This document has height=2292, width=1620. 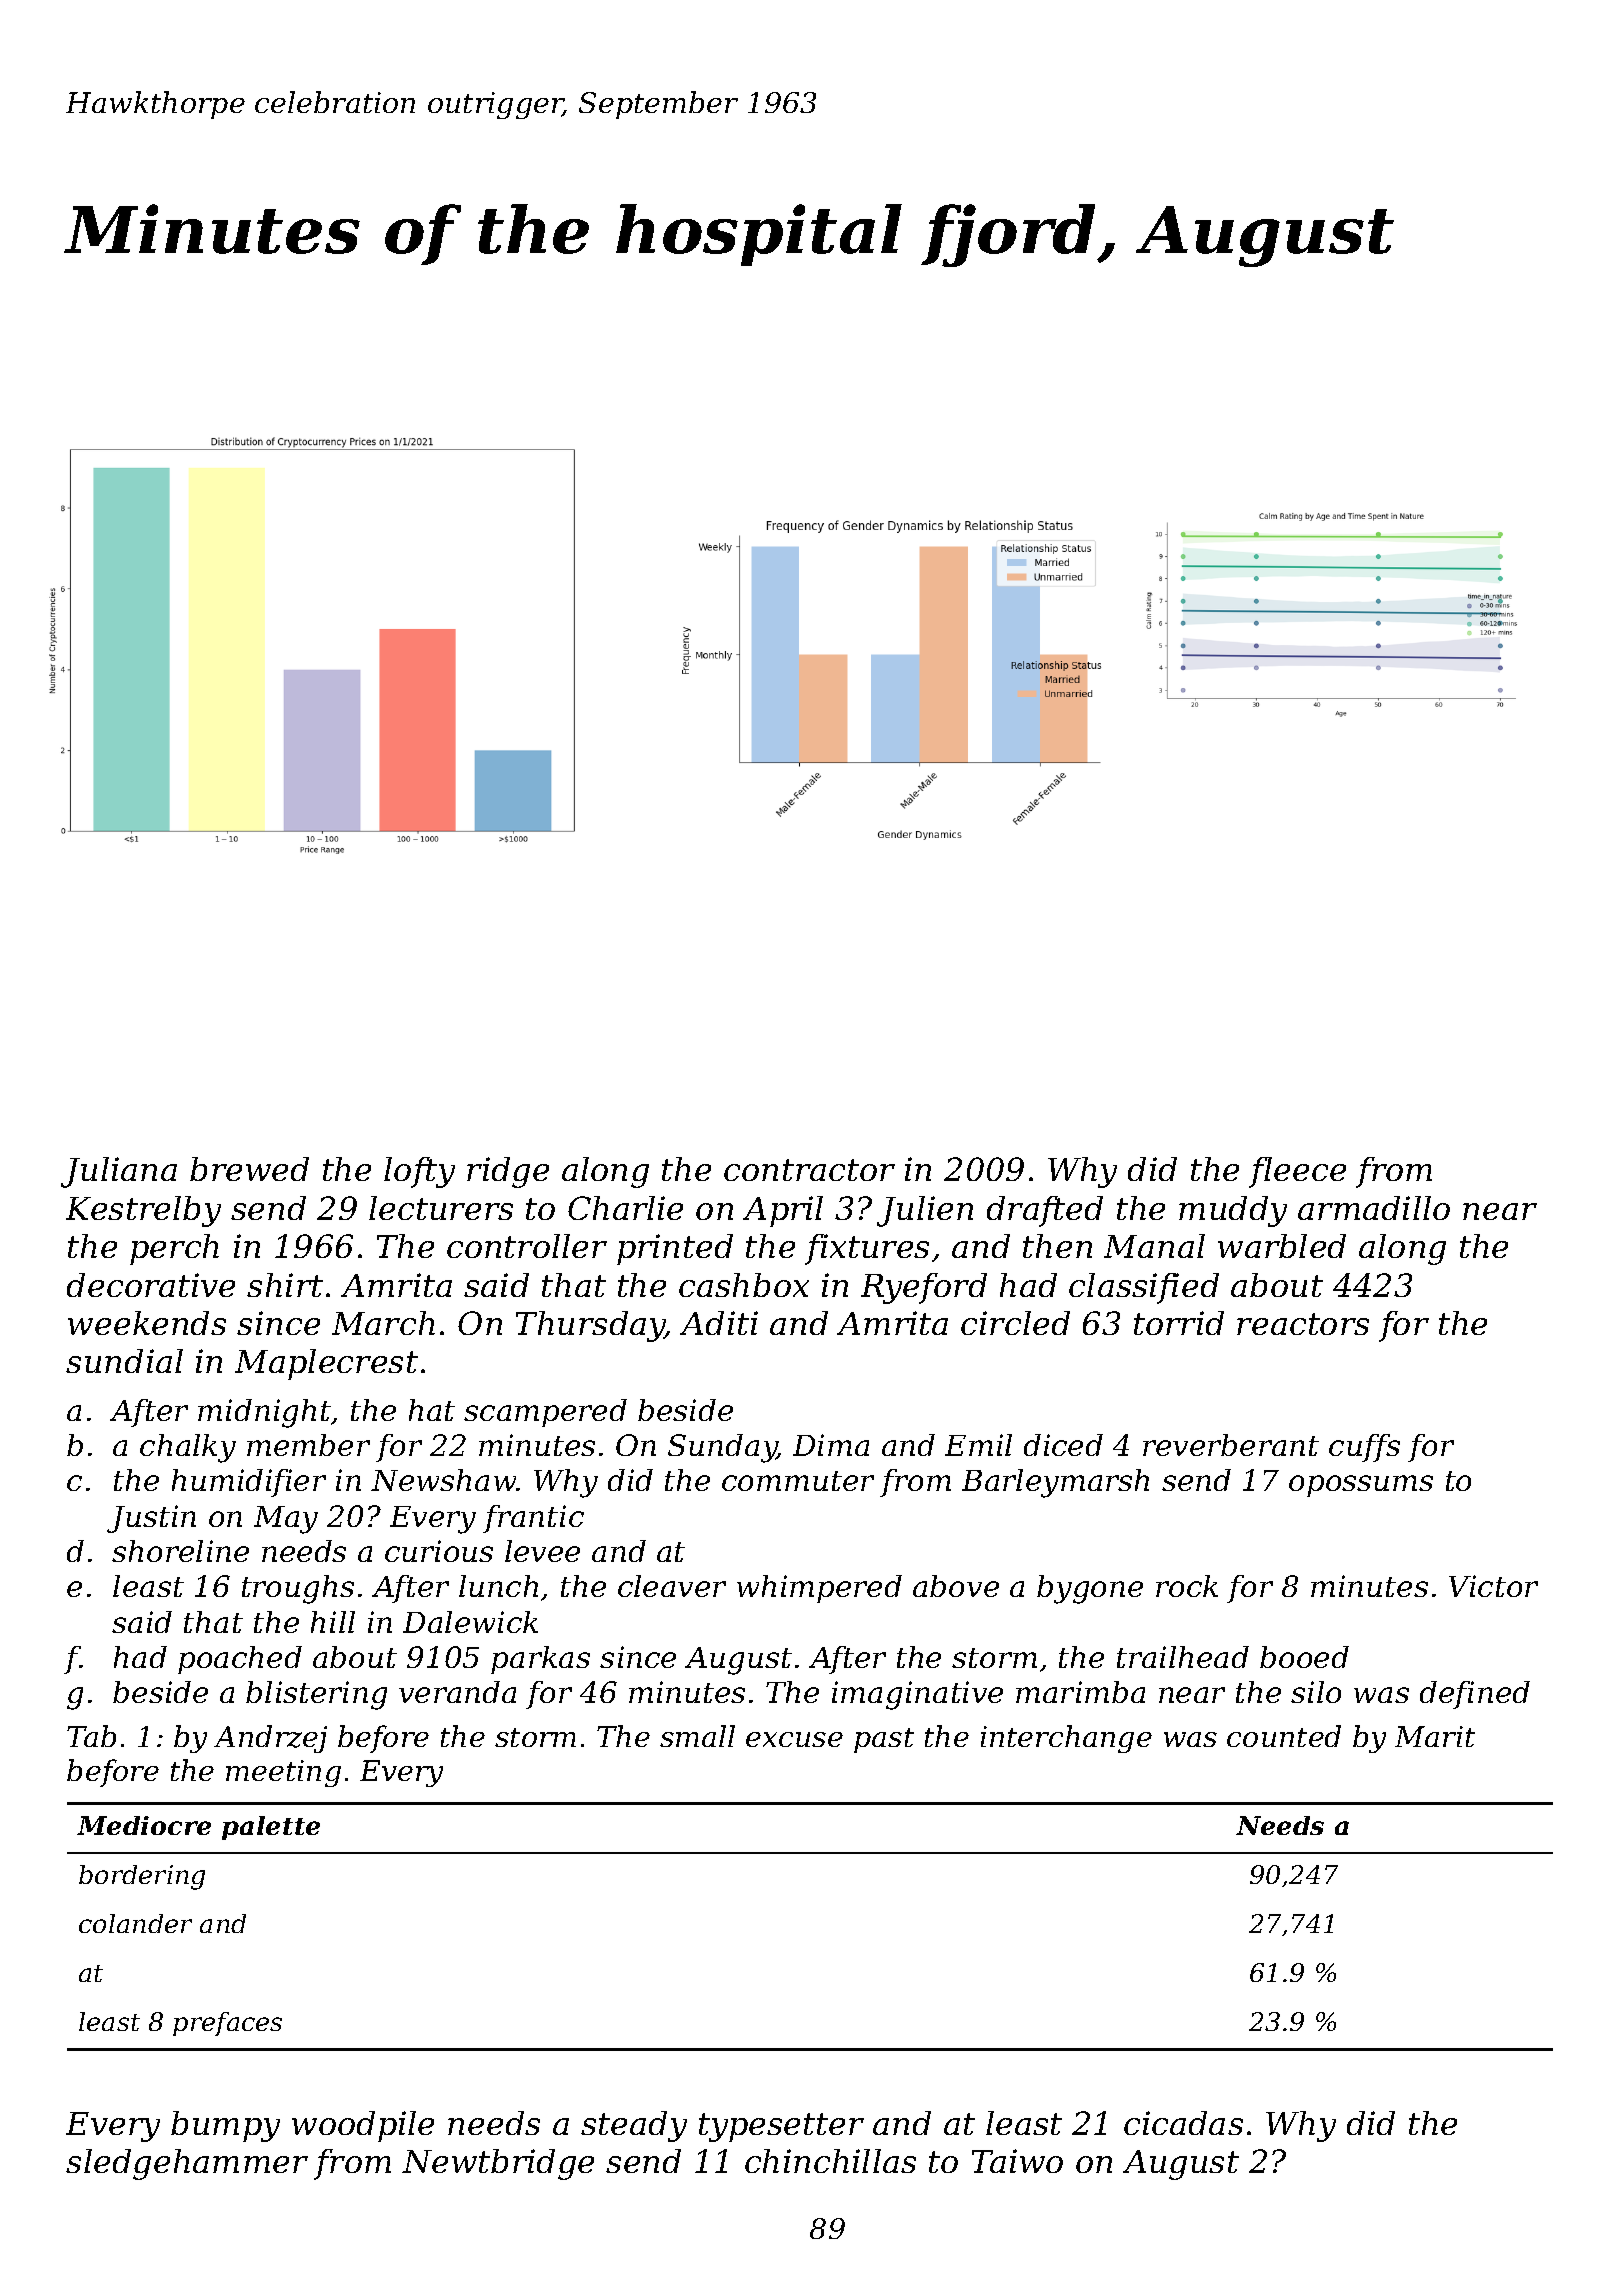 What do you see at coordinates (249, 1169) in the document?
I see `brewed` at bounding box center [249, 1169].
